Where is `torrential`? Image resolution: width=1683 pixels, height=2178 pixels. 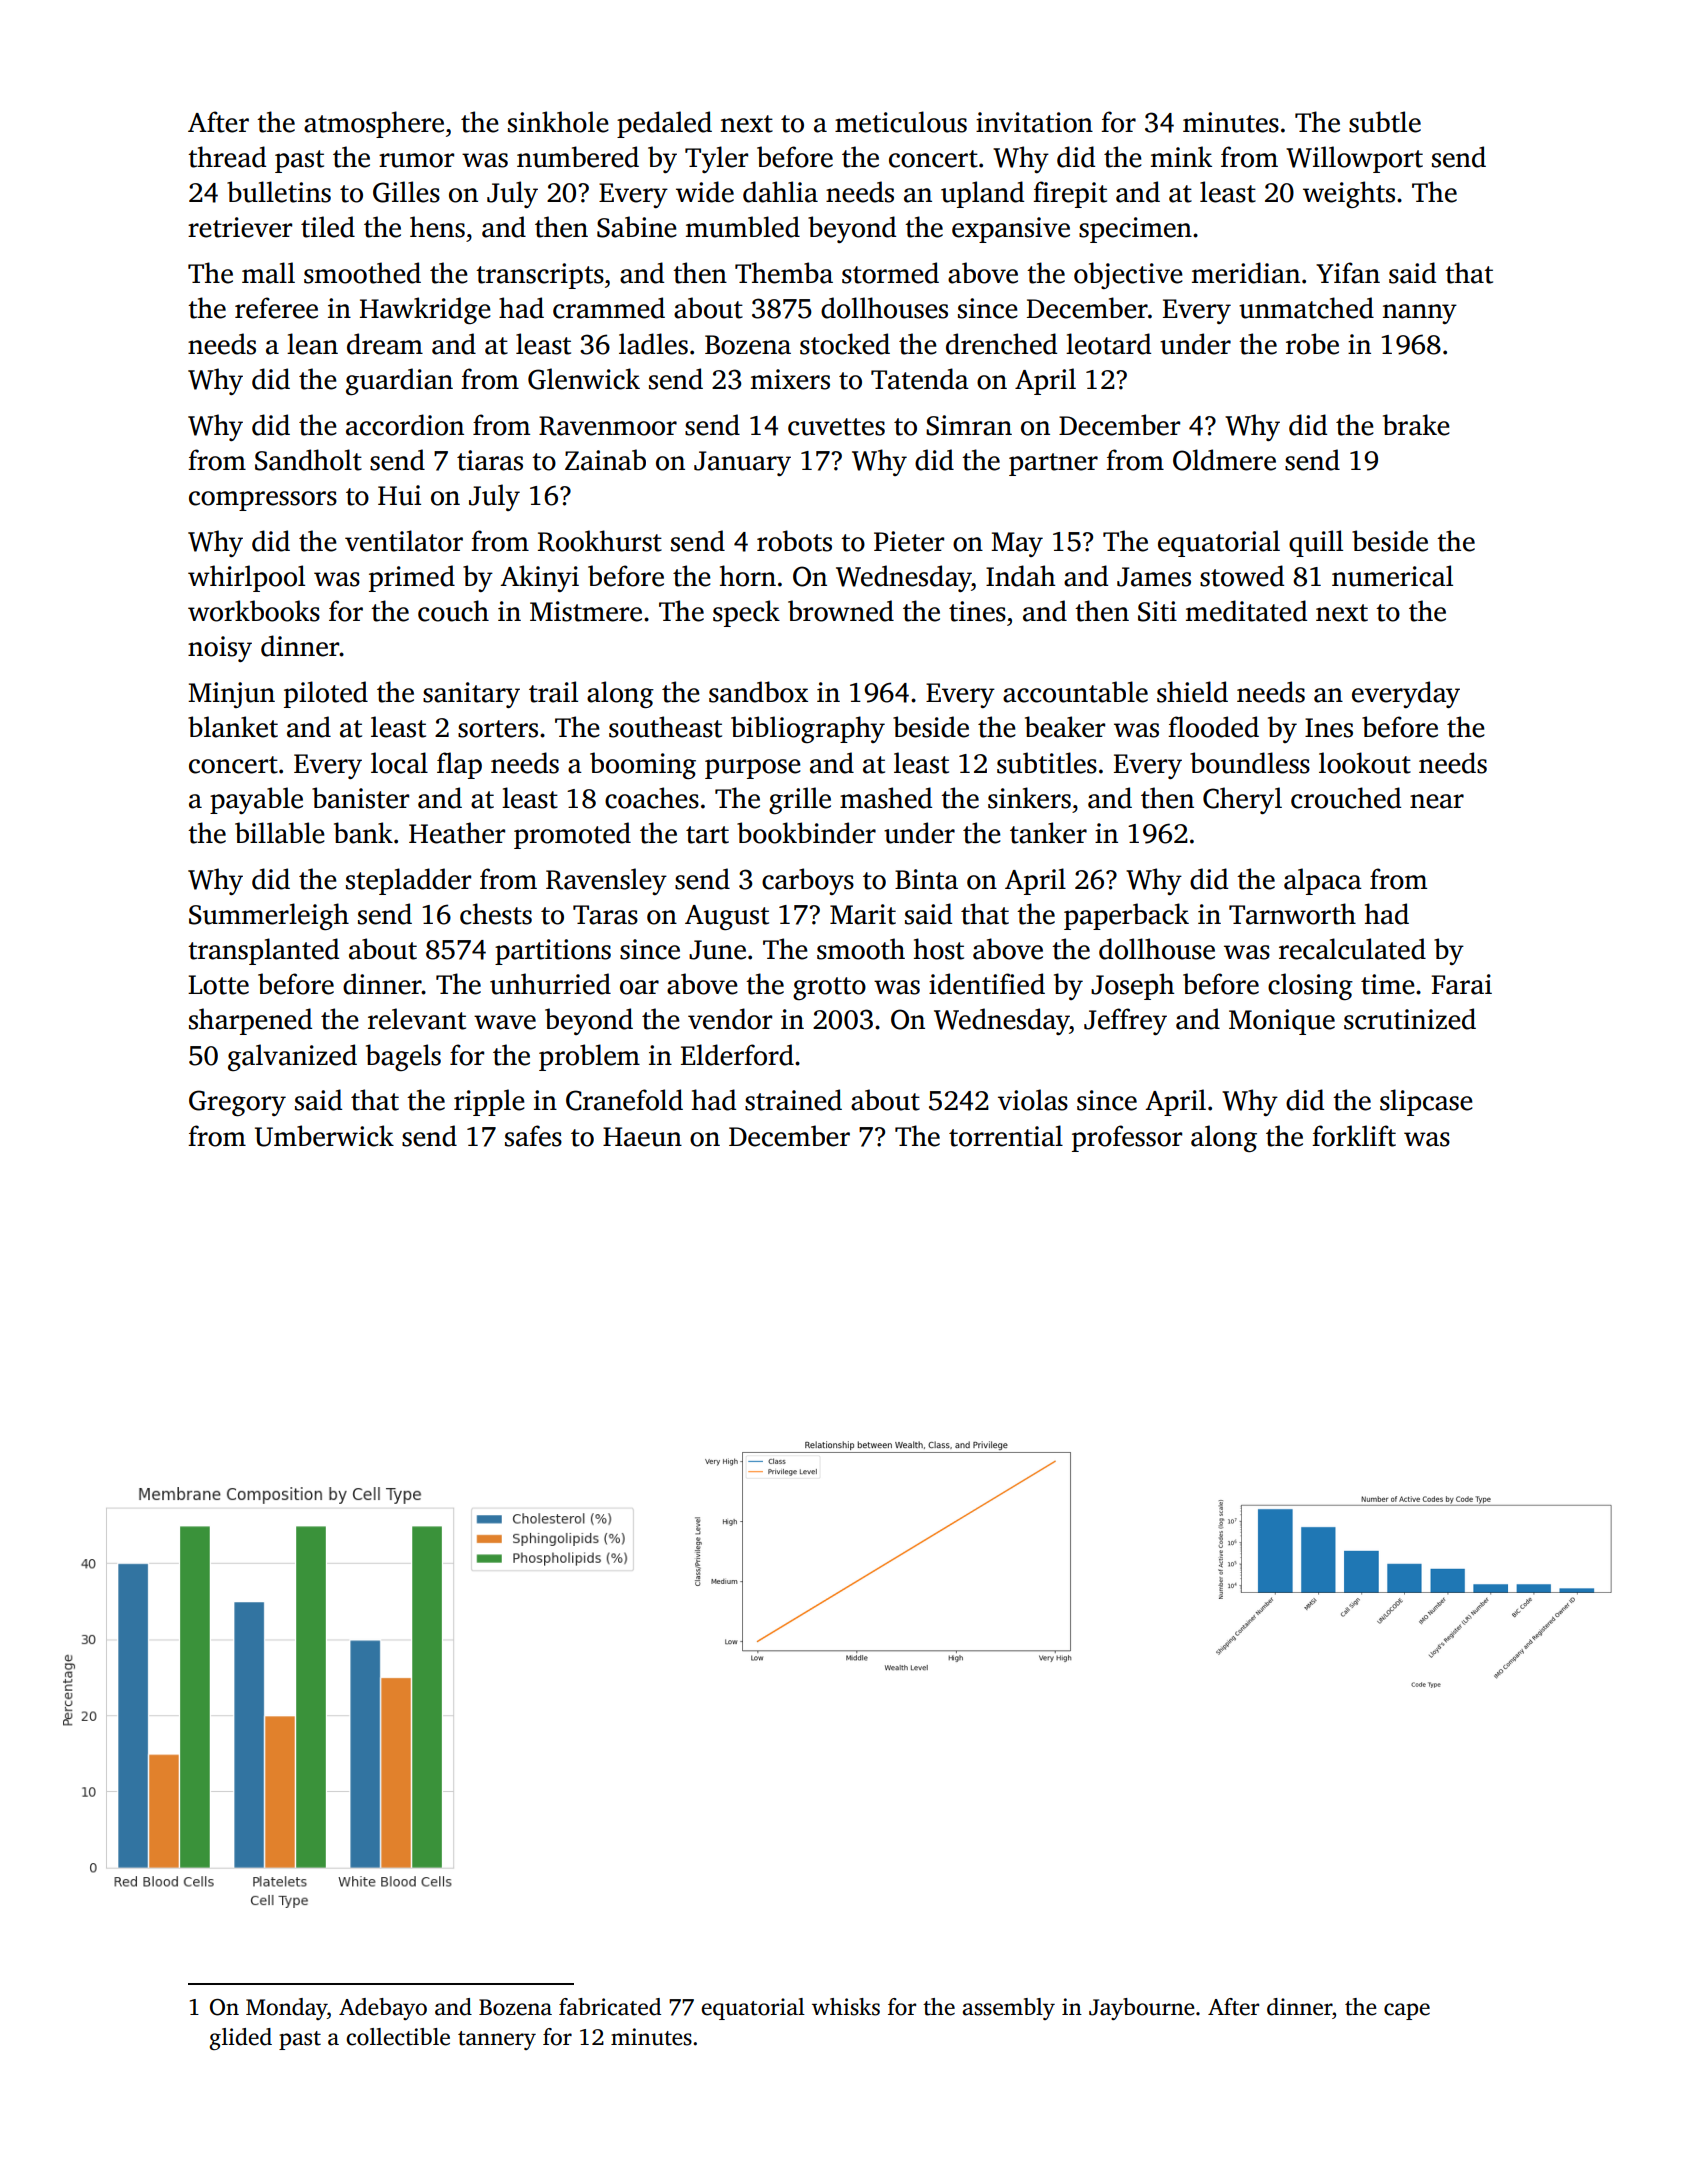
torrential is located at coordinates (1006, 1136).
